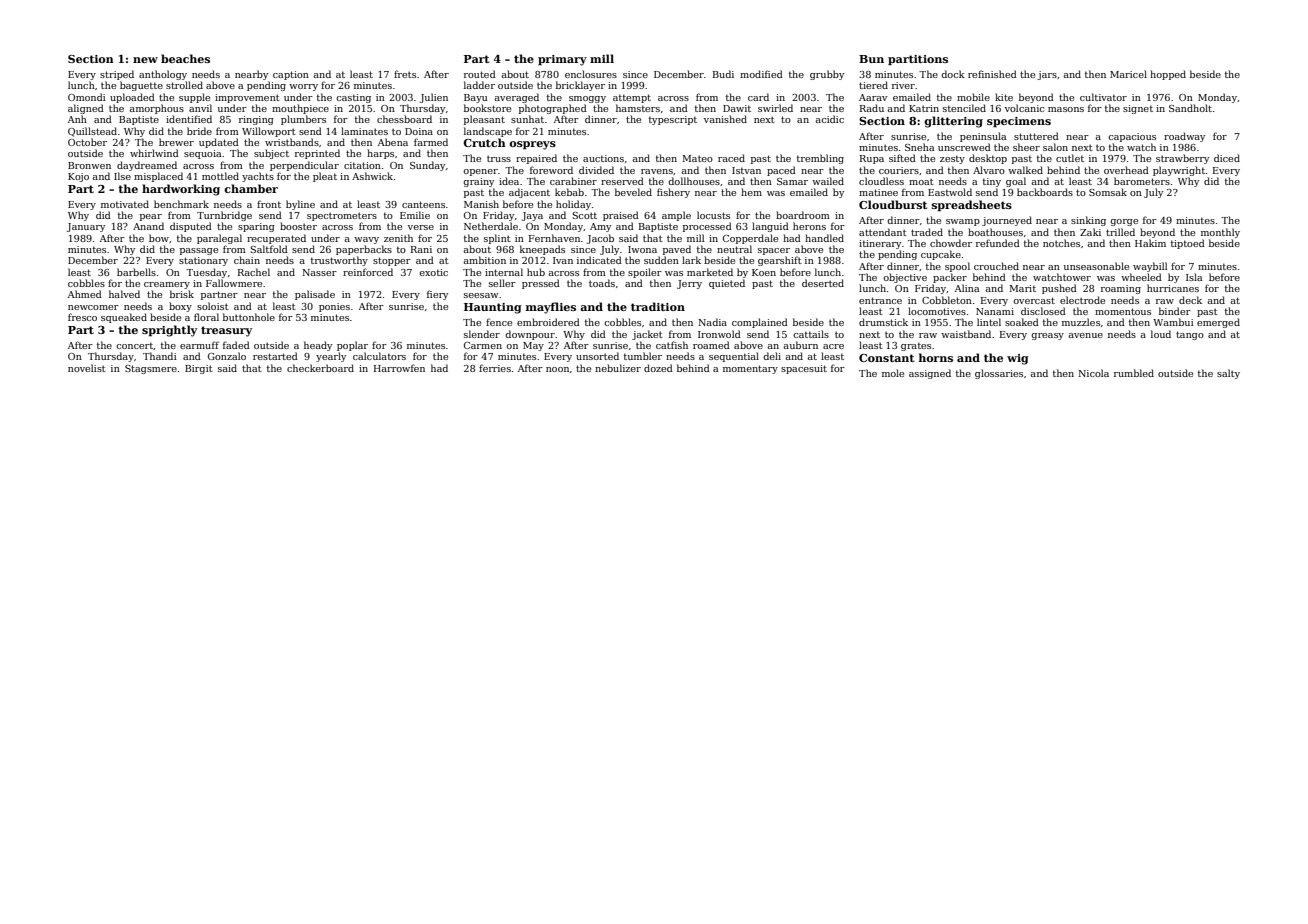  Describe the element at coordinates (234, 283) in the page. I see `Fallowmere` at that location.
